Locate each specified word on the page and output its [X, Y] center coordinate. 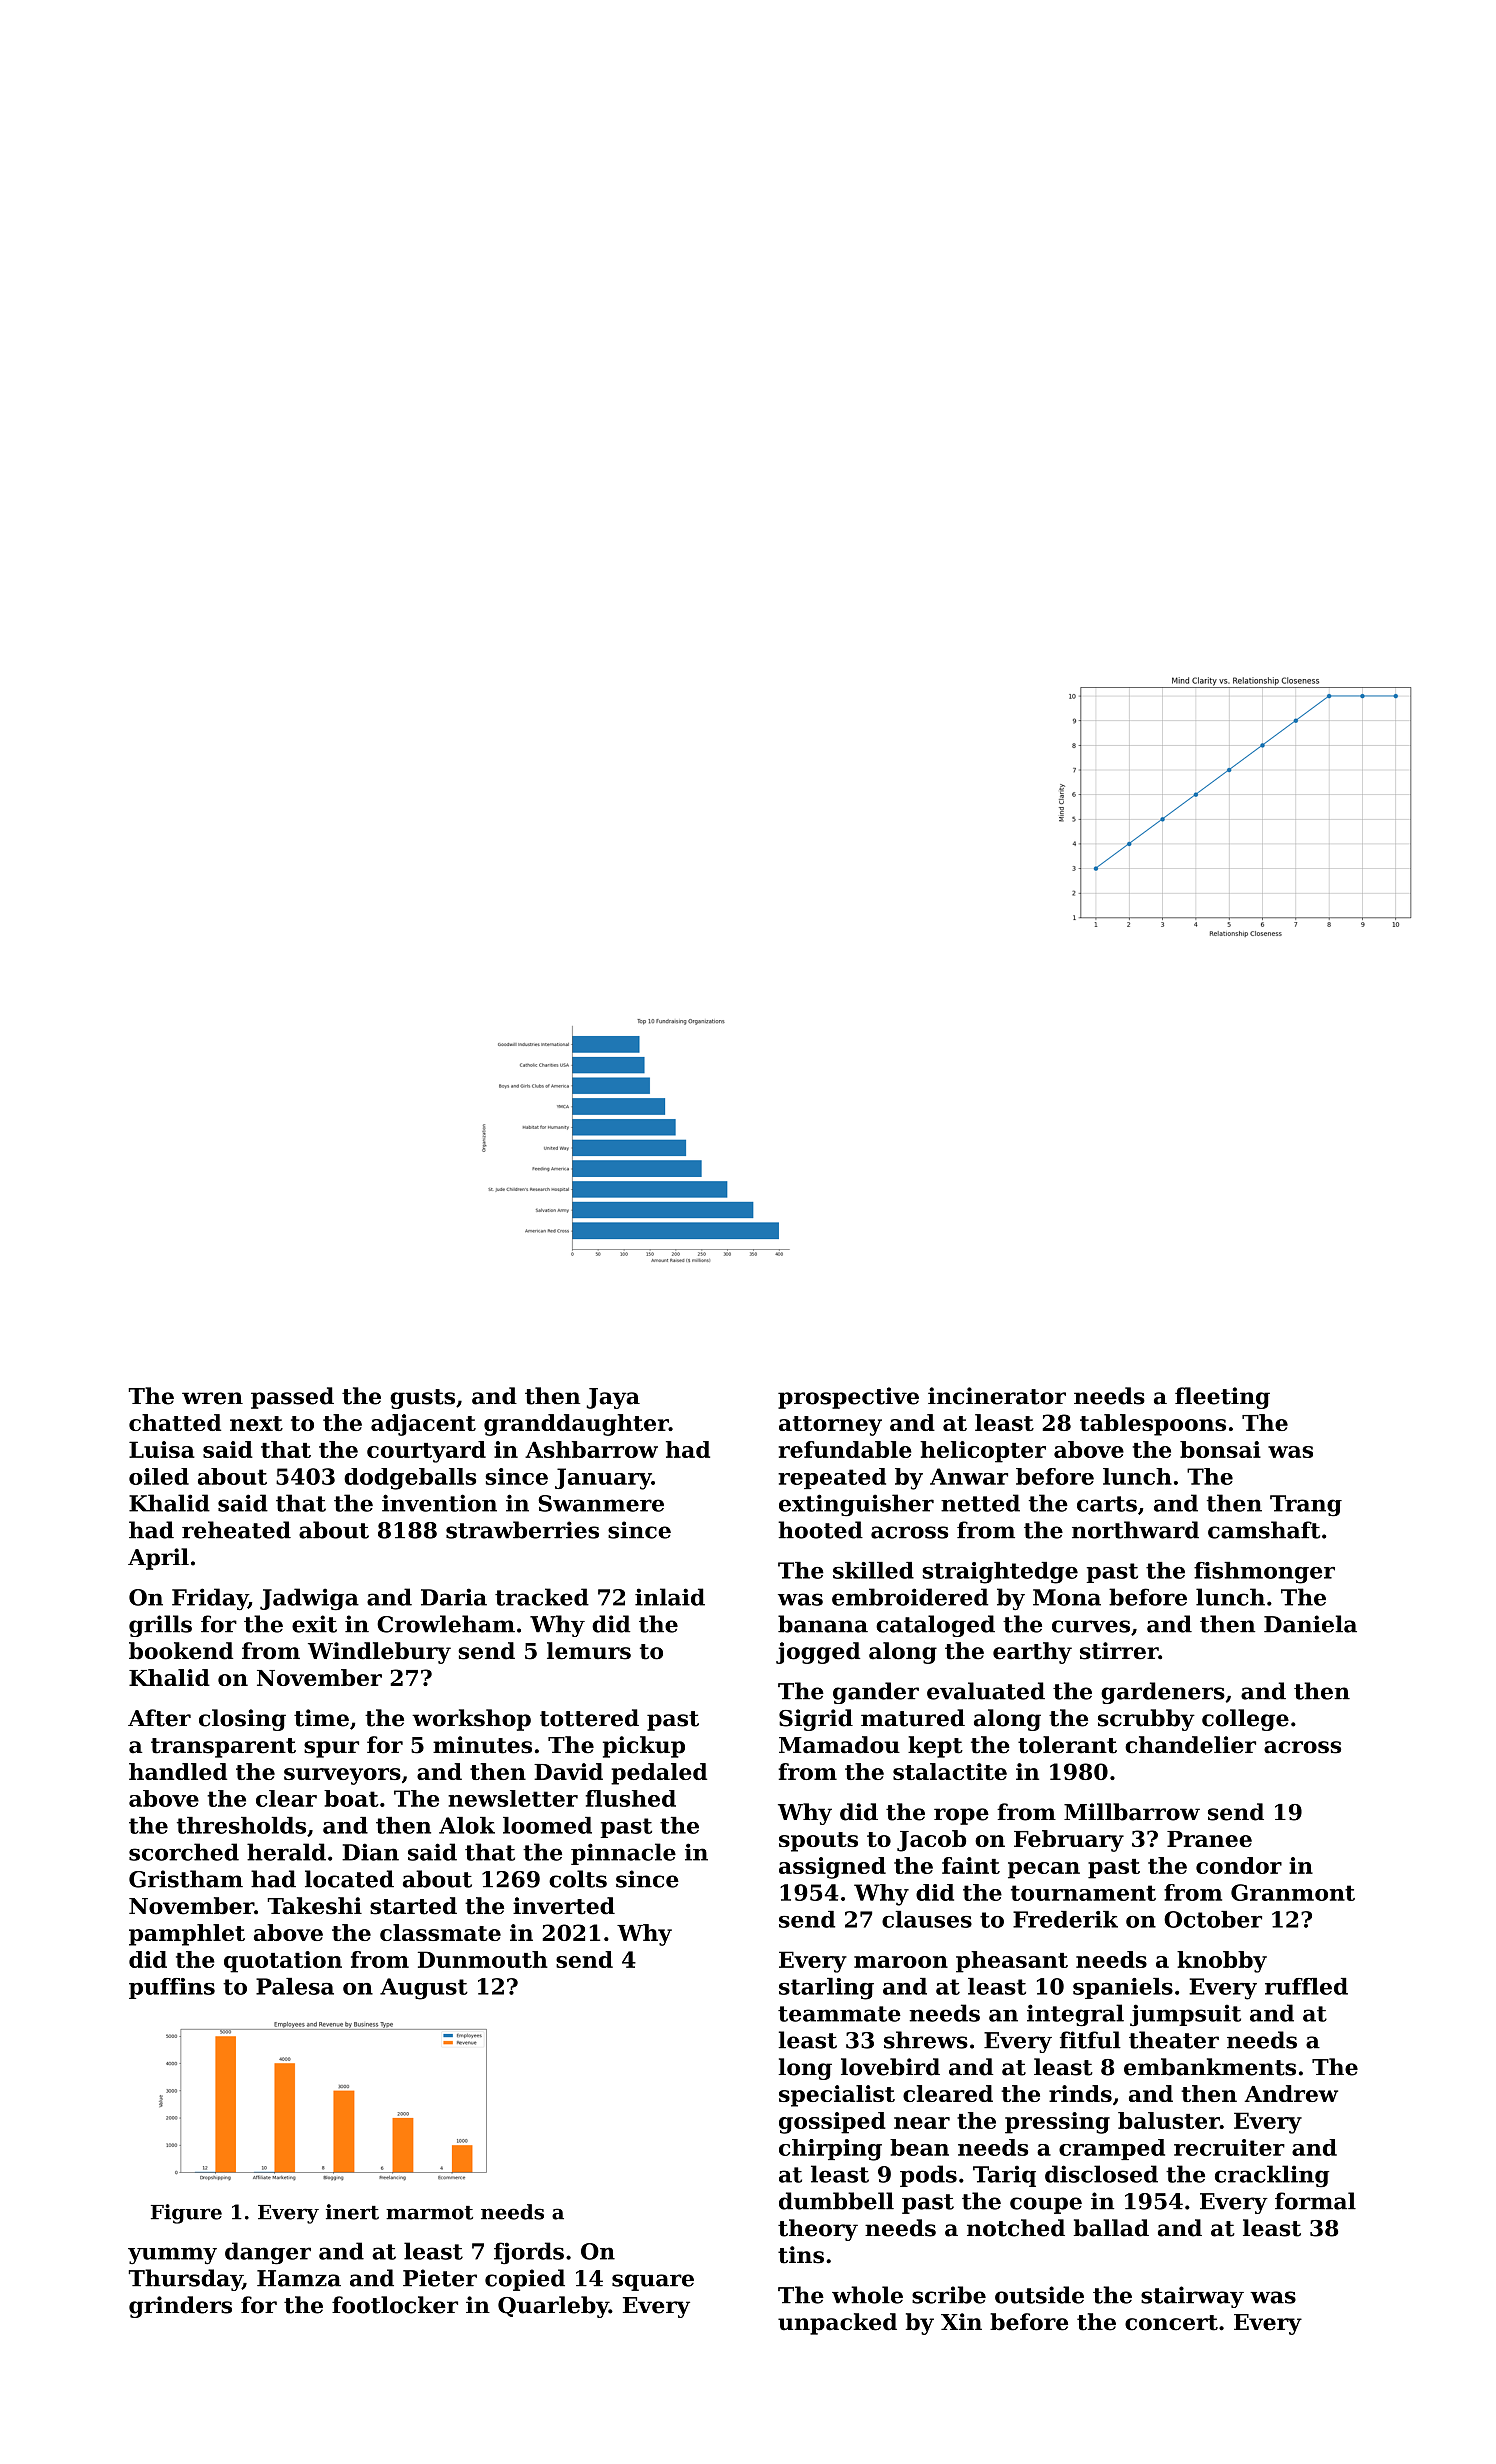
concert [1171, 2323]
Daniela [1310, 1624]
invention [439, 1503]
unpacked [837, 2324]
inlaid [670, 1597]
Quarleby [553, 2307]
